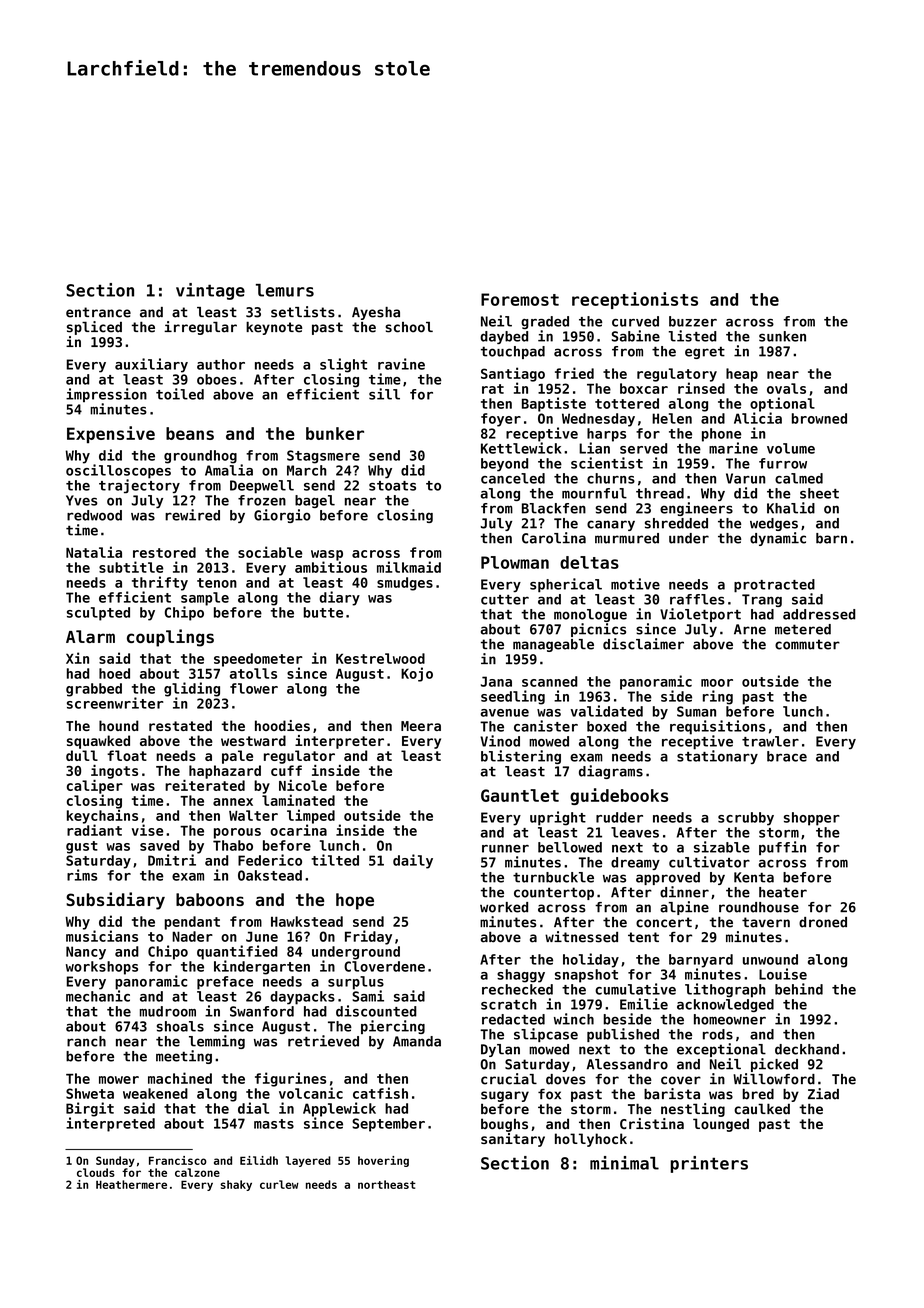 This image has height=1308, width=924. Describe the element at coordinates (106, 395) in the image. I see `impression` at that location.
